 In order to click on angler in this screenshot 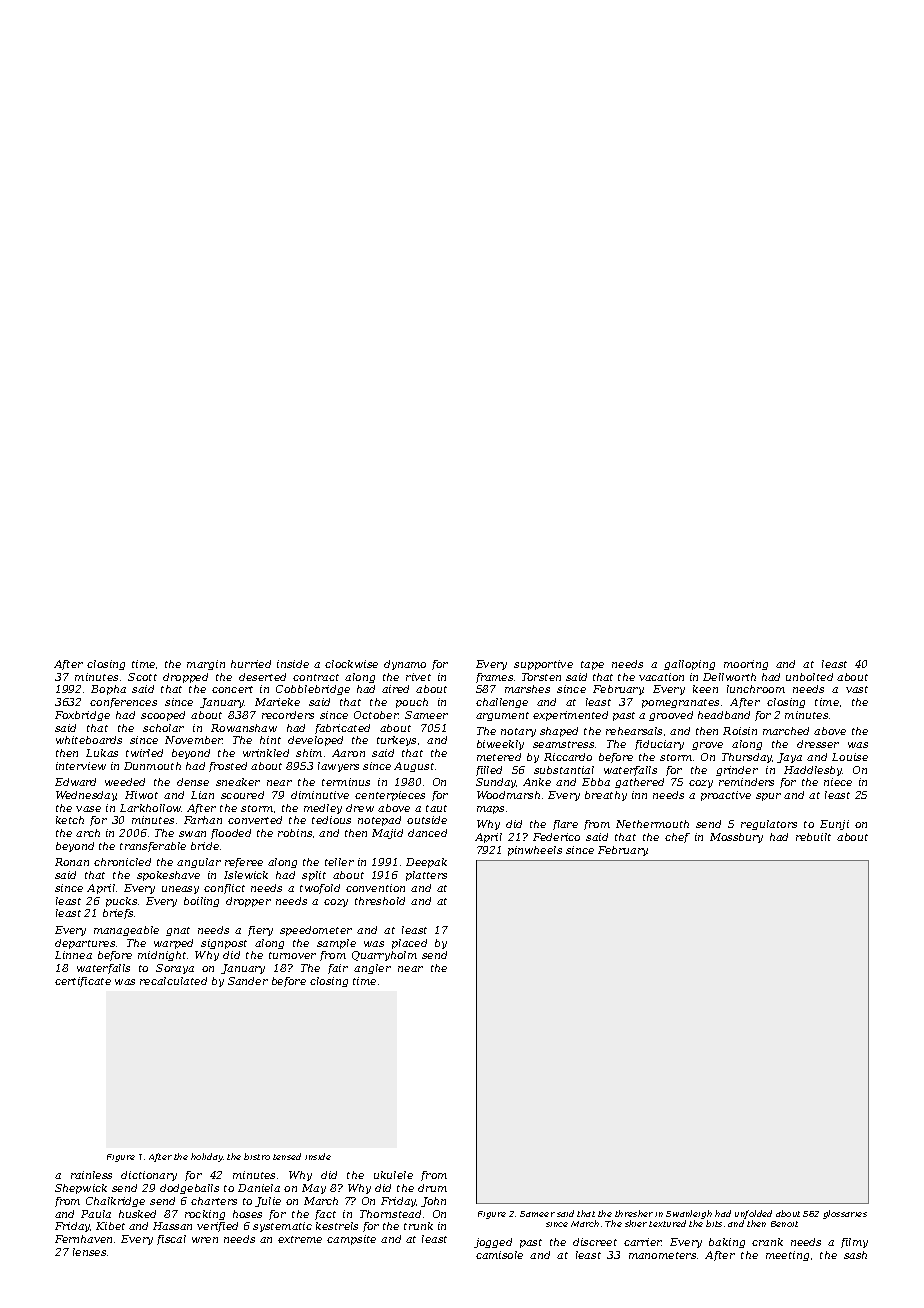, I will do `click(372, 969)`.
